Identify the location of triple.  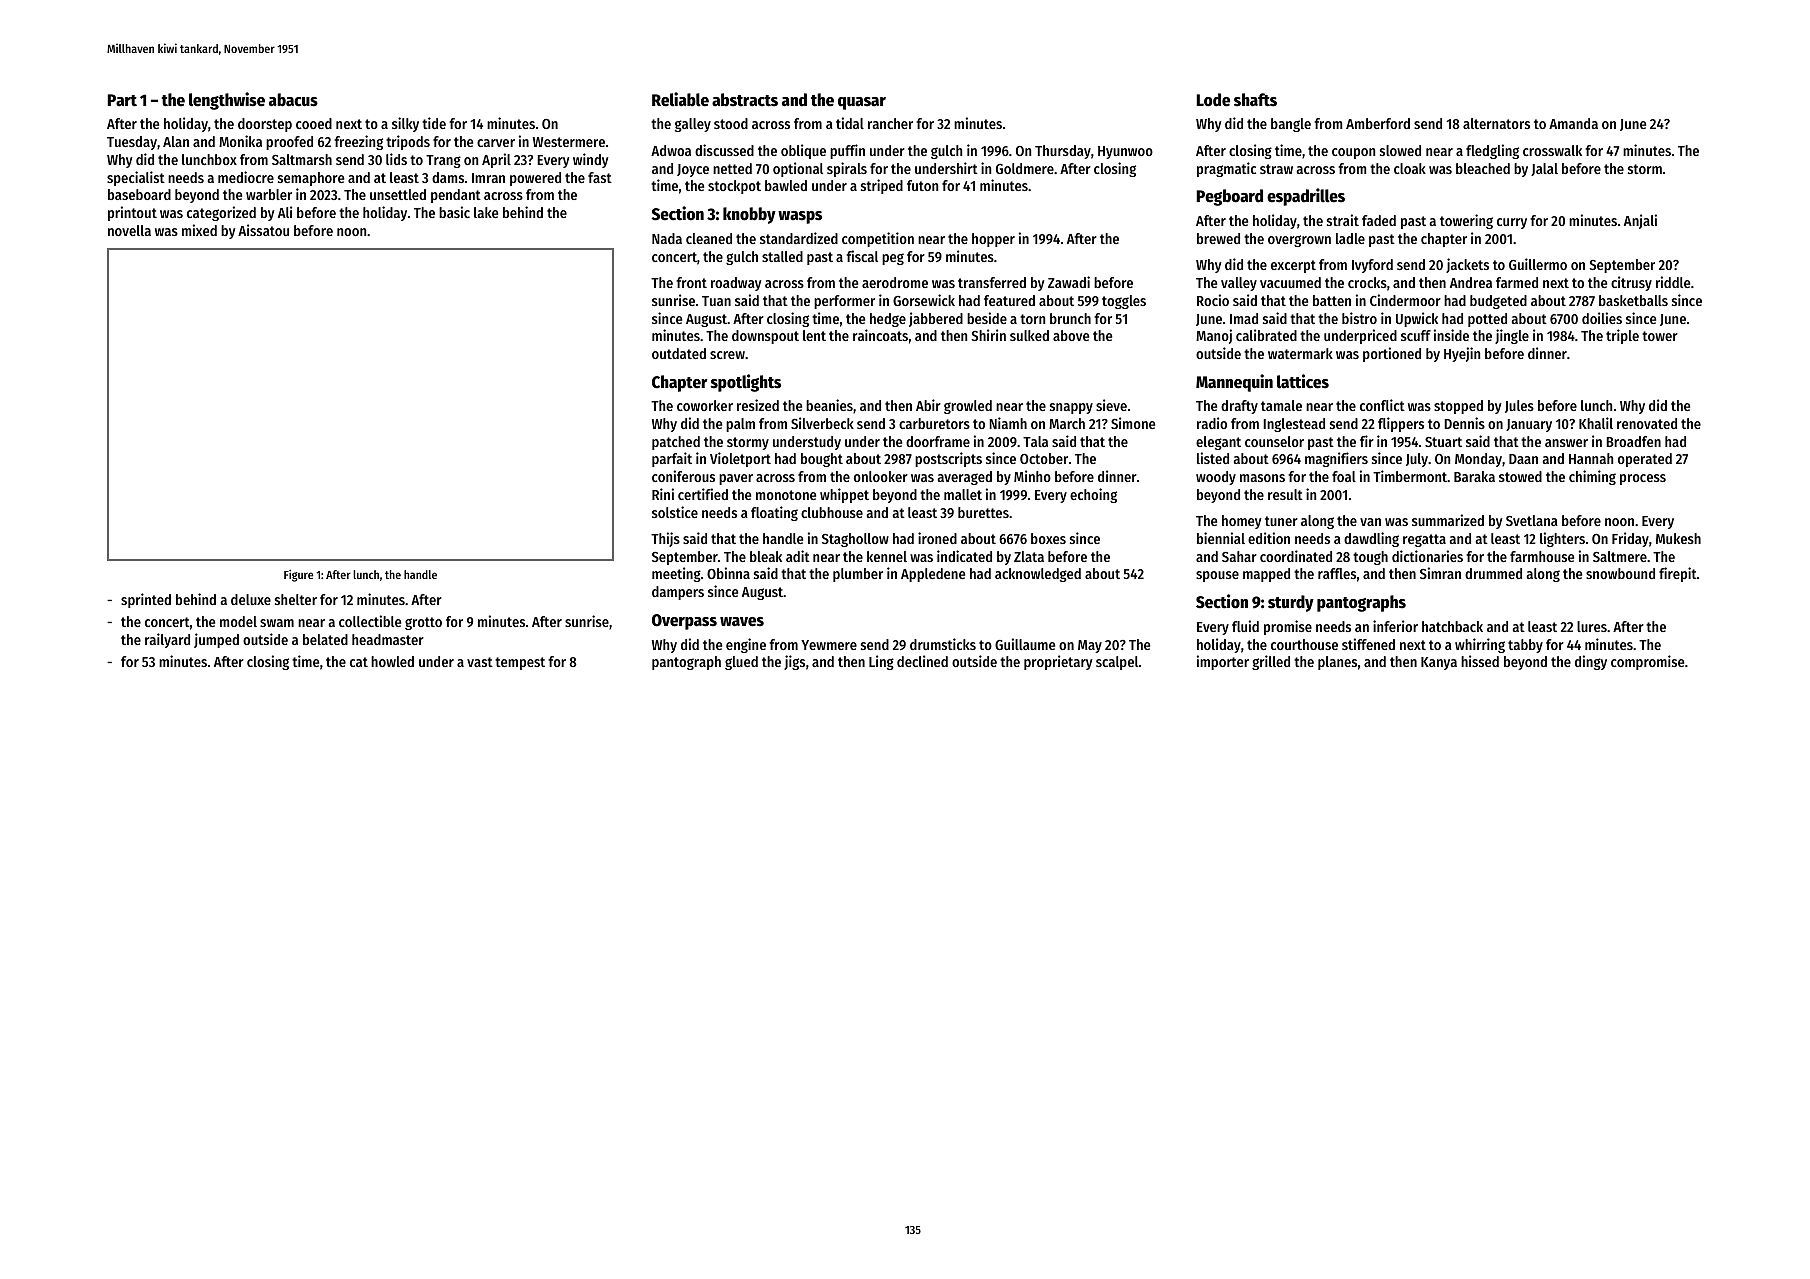
(1622, 336).
